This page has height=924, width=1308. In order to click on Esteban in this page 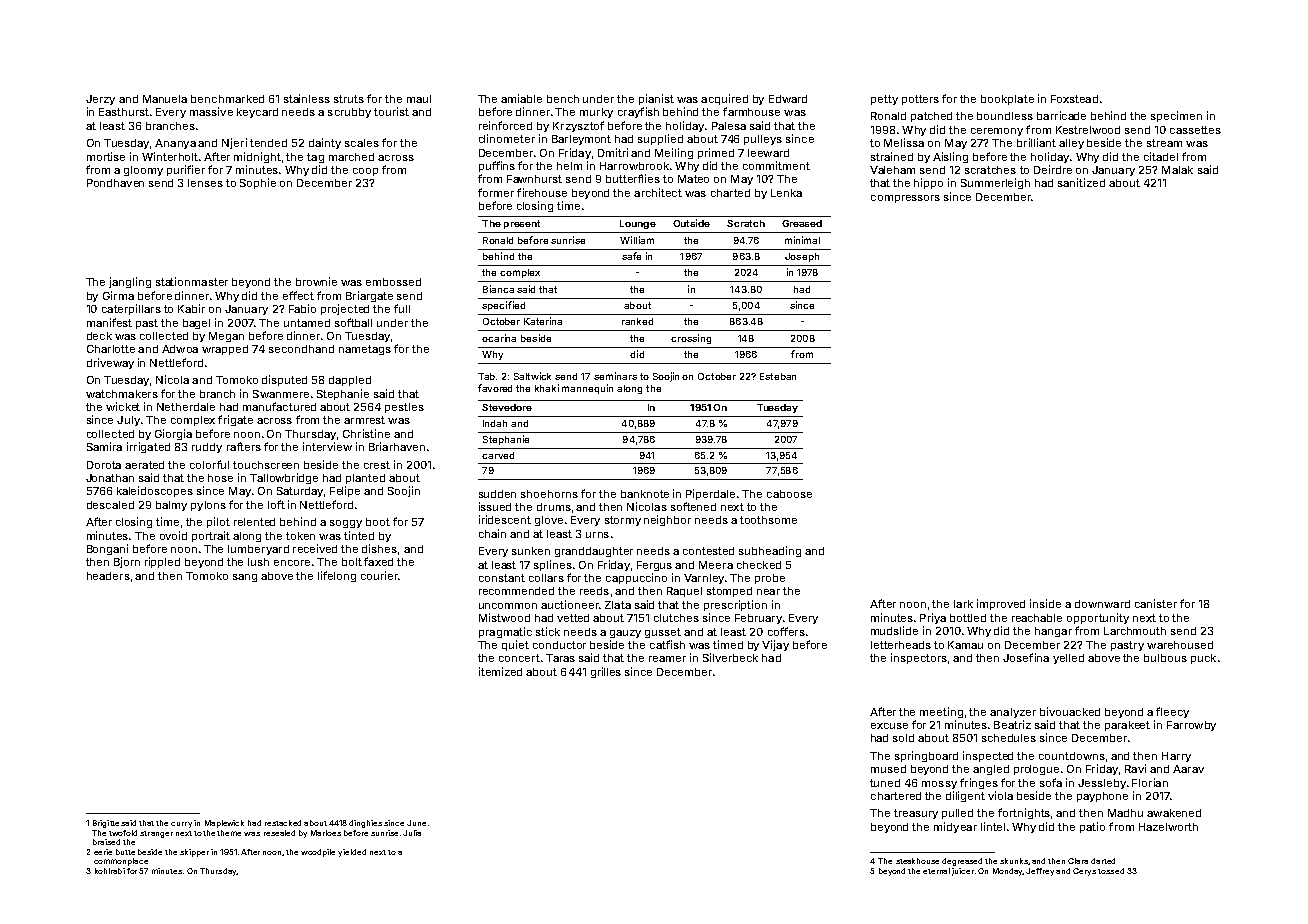, I will do `click(778, 376)`.
